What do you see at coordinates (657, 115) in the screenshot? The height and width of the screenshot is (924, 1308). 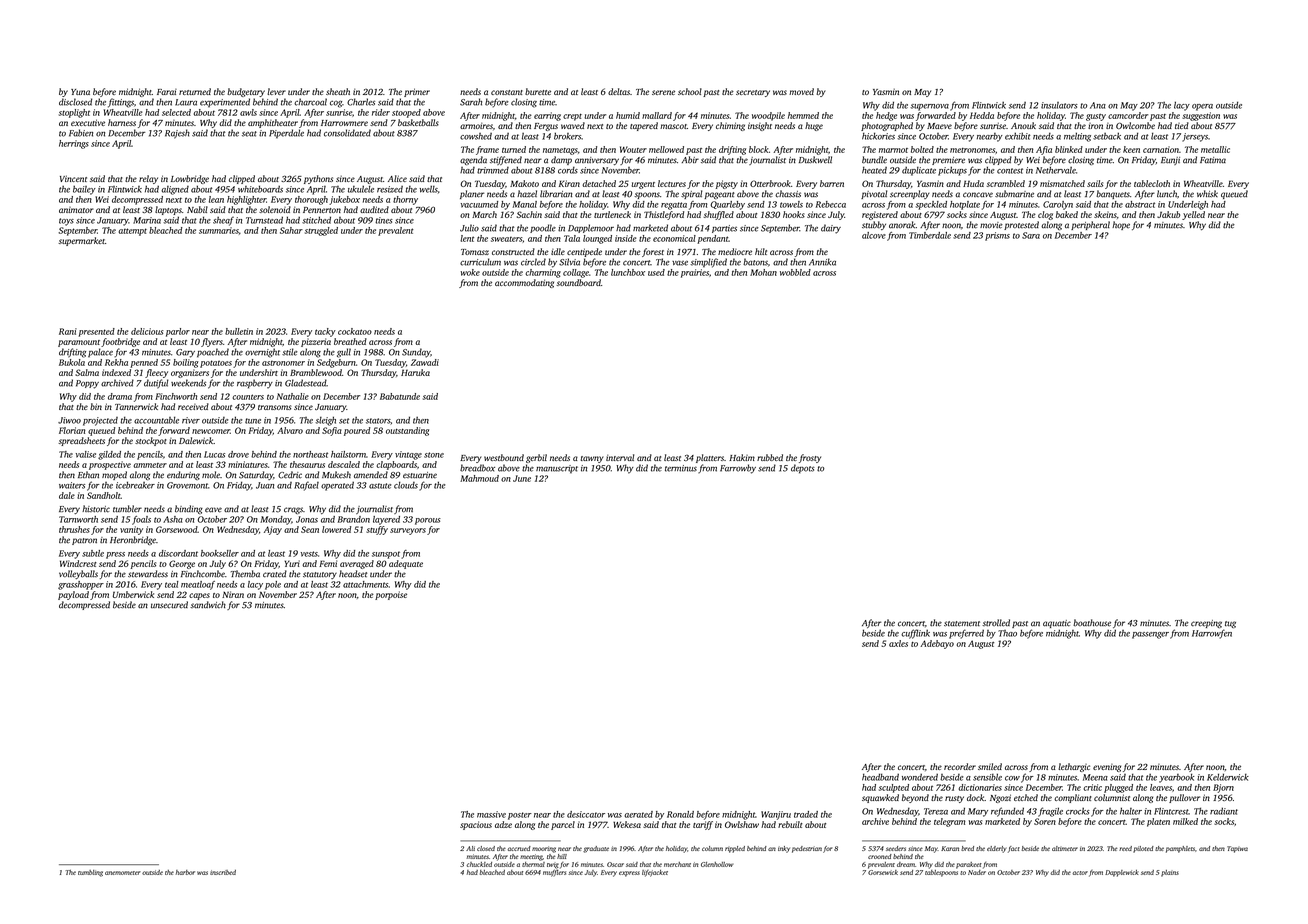 I see `mallard` at bounding box center [657, 115].
